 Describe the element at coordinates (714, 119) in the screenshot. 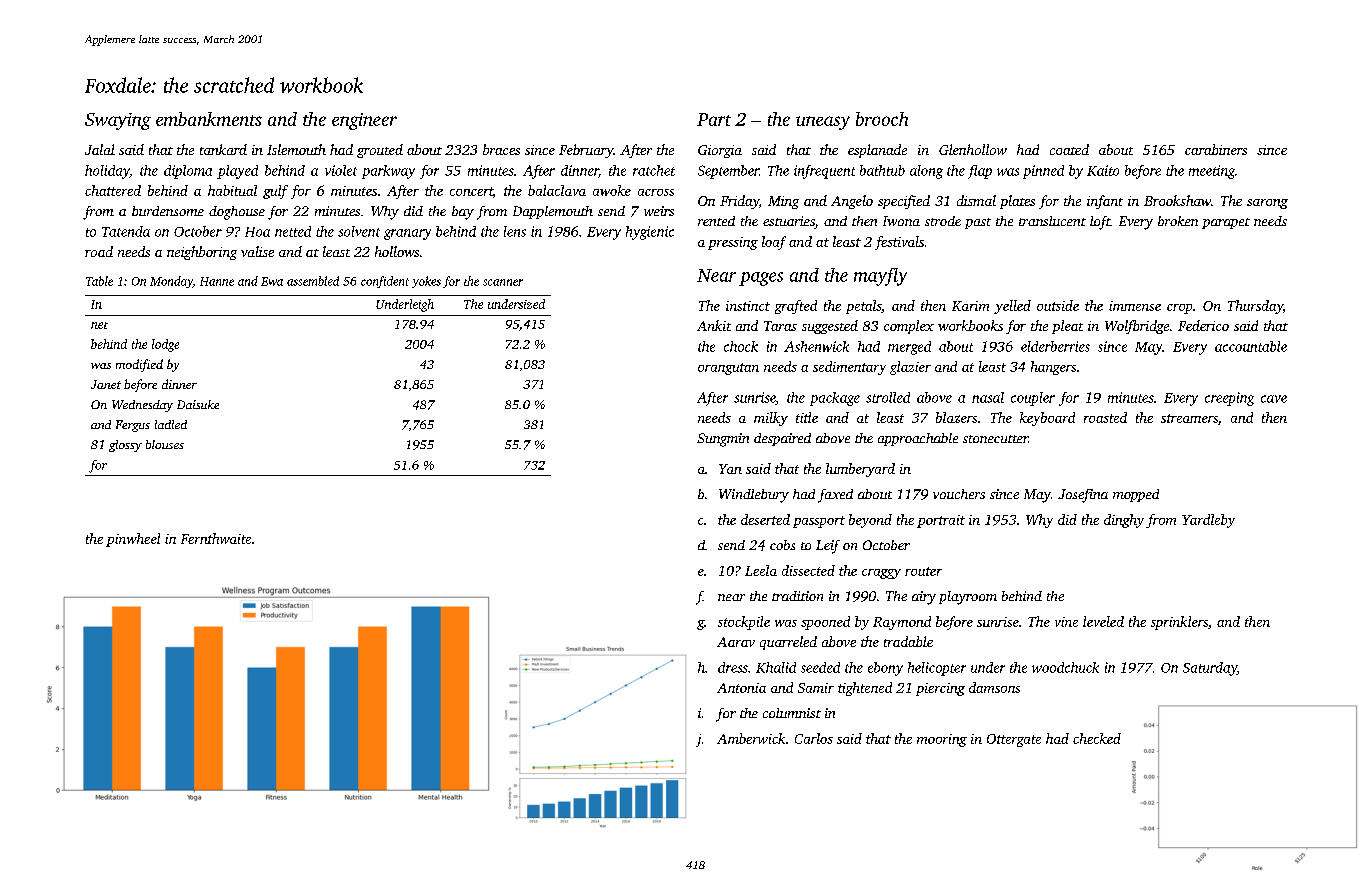

I see `Part` at that location.
